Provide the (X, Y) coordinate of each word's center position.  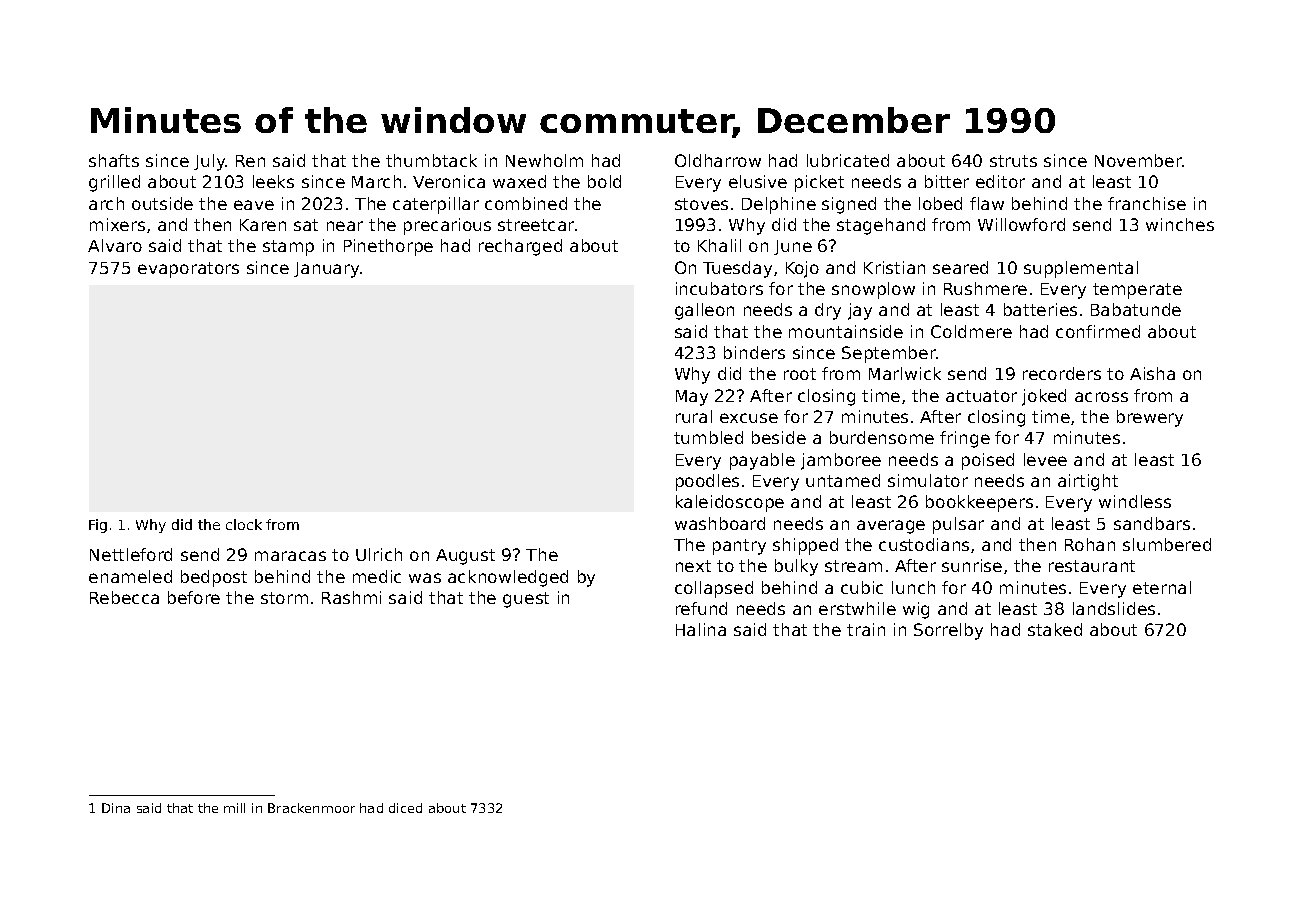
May (692, 398)
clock (244, 524)
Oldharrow (718, 160)
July (210, 162)
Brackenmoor (311, 808)
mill (234, 808)
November (1138, 160)
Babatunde (1136, 309)
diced (405, 808)
